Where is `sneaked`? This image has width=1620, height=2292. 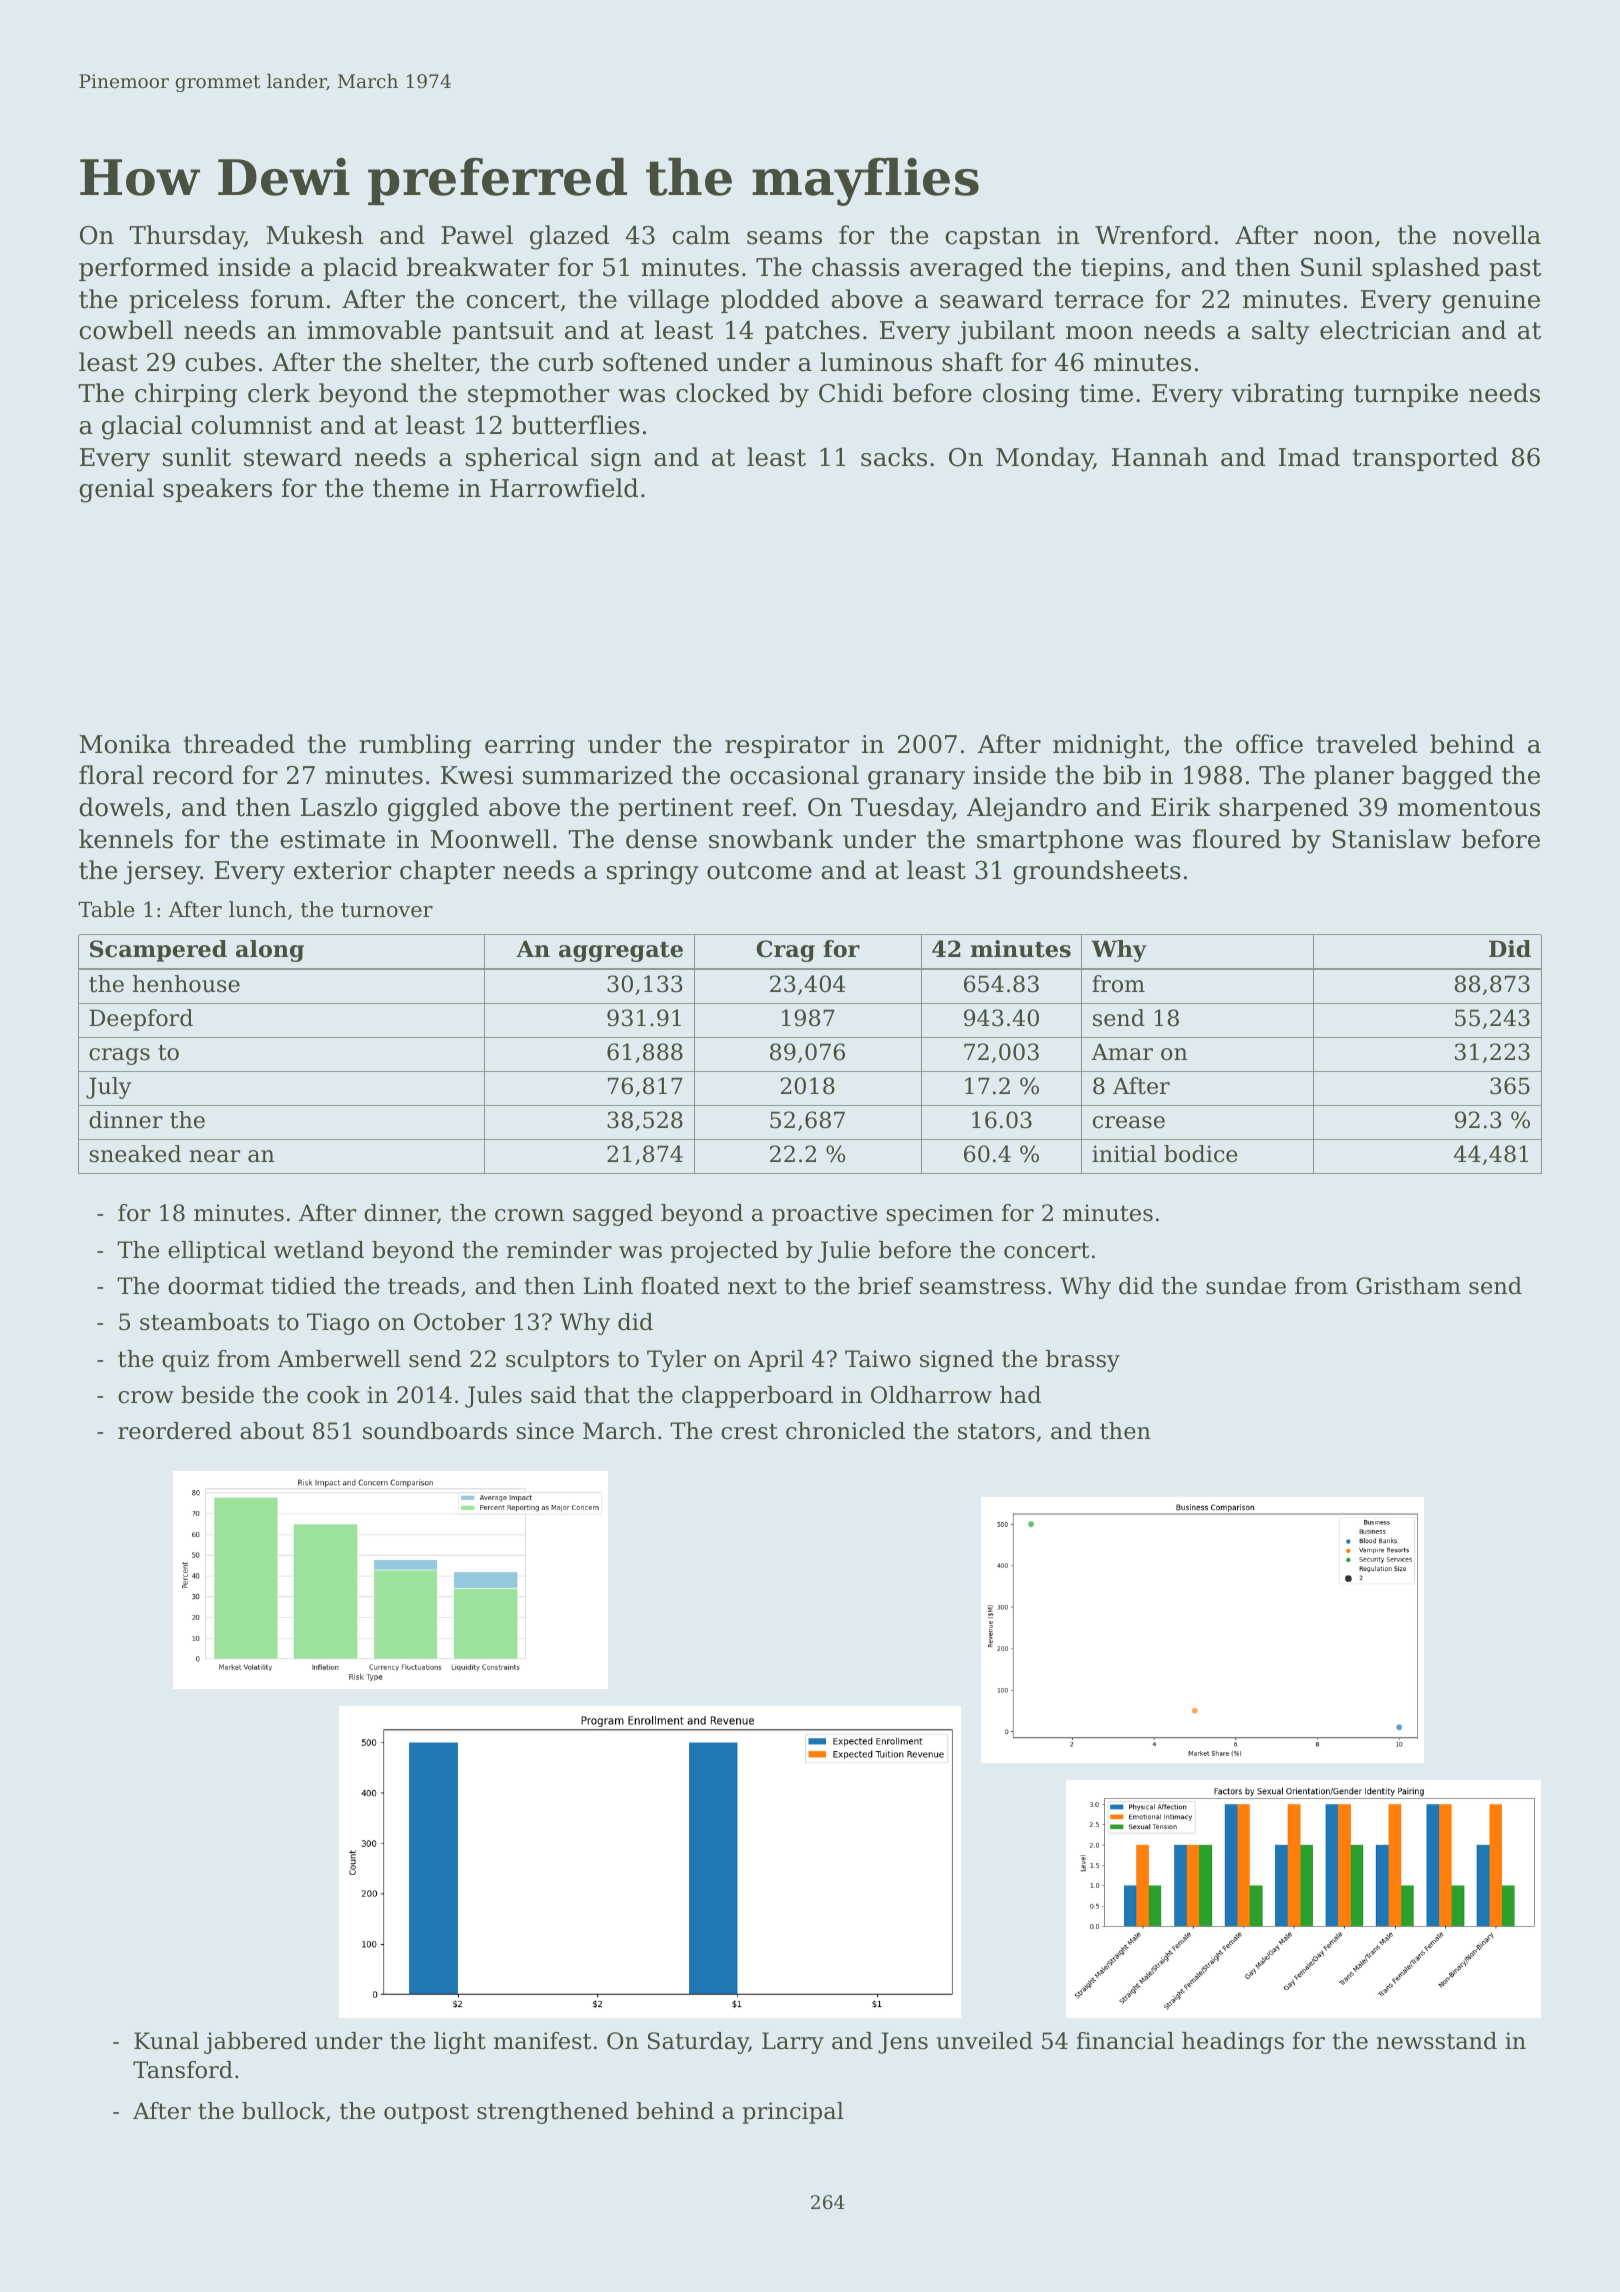
sneaked is located at coordinates (135, 1154).
